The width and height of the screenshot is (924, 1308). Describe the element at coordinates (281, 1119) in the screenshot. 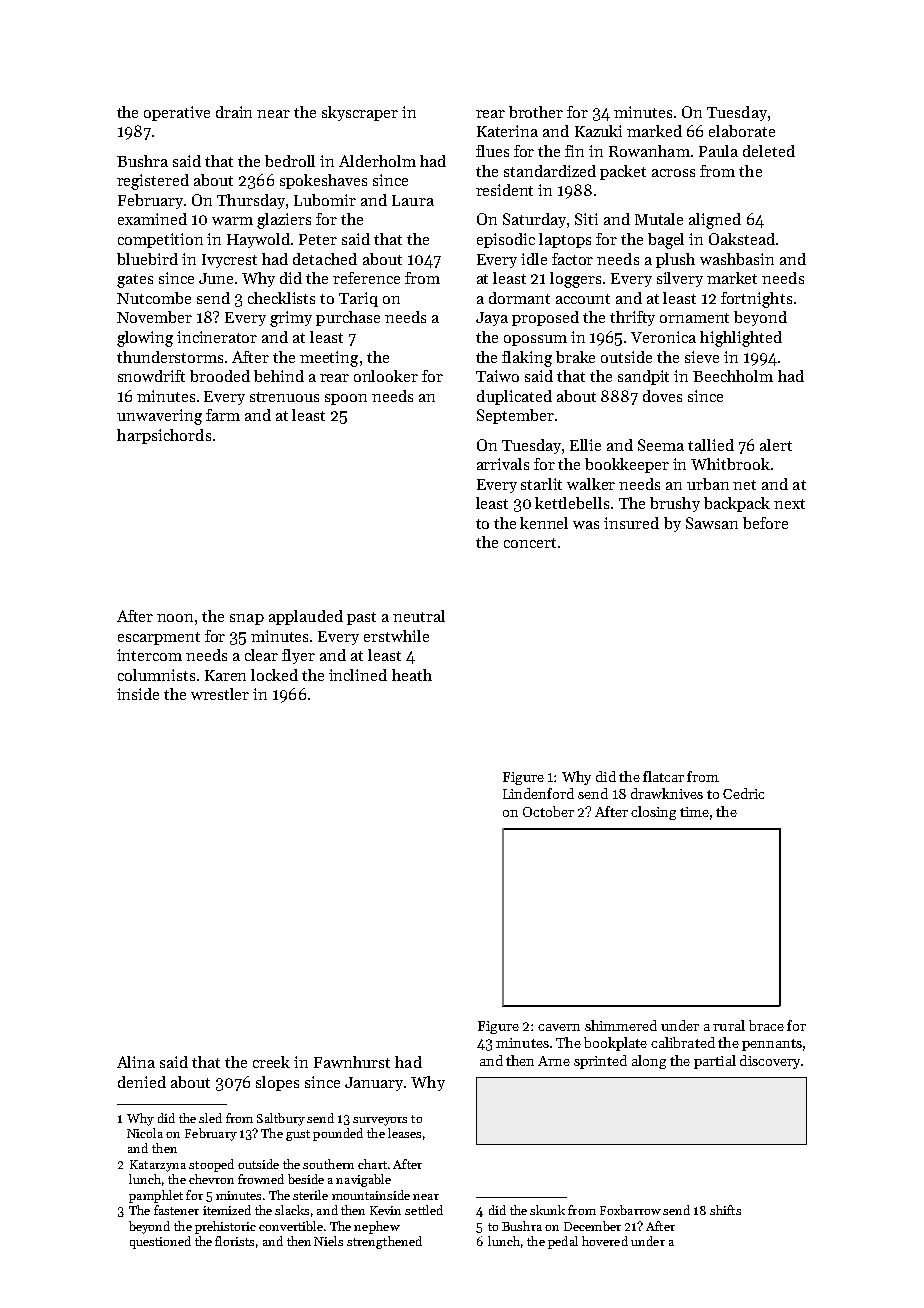

I see `Saltbury` at that location.
